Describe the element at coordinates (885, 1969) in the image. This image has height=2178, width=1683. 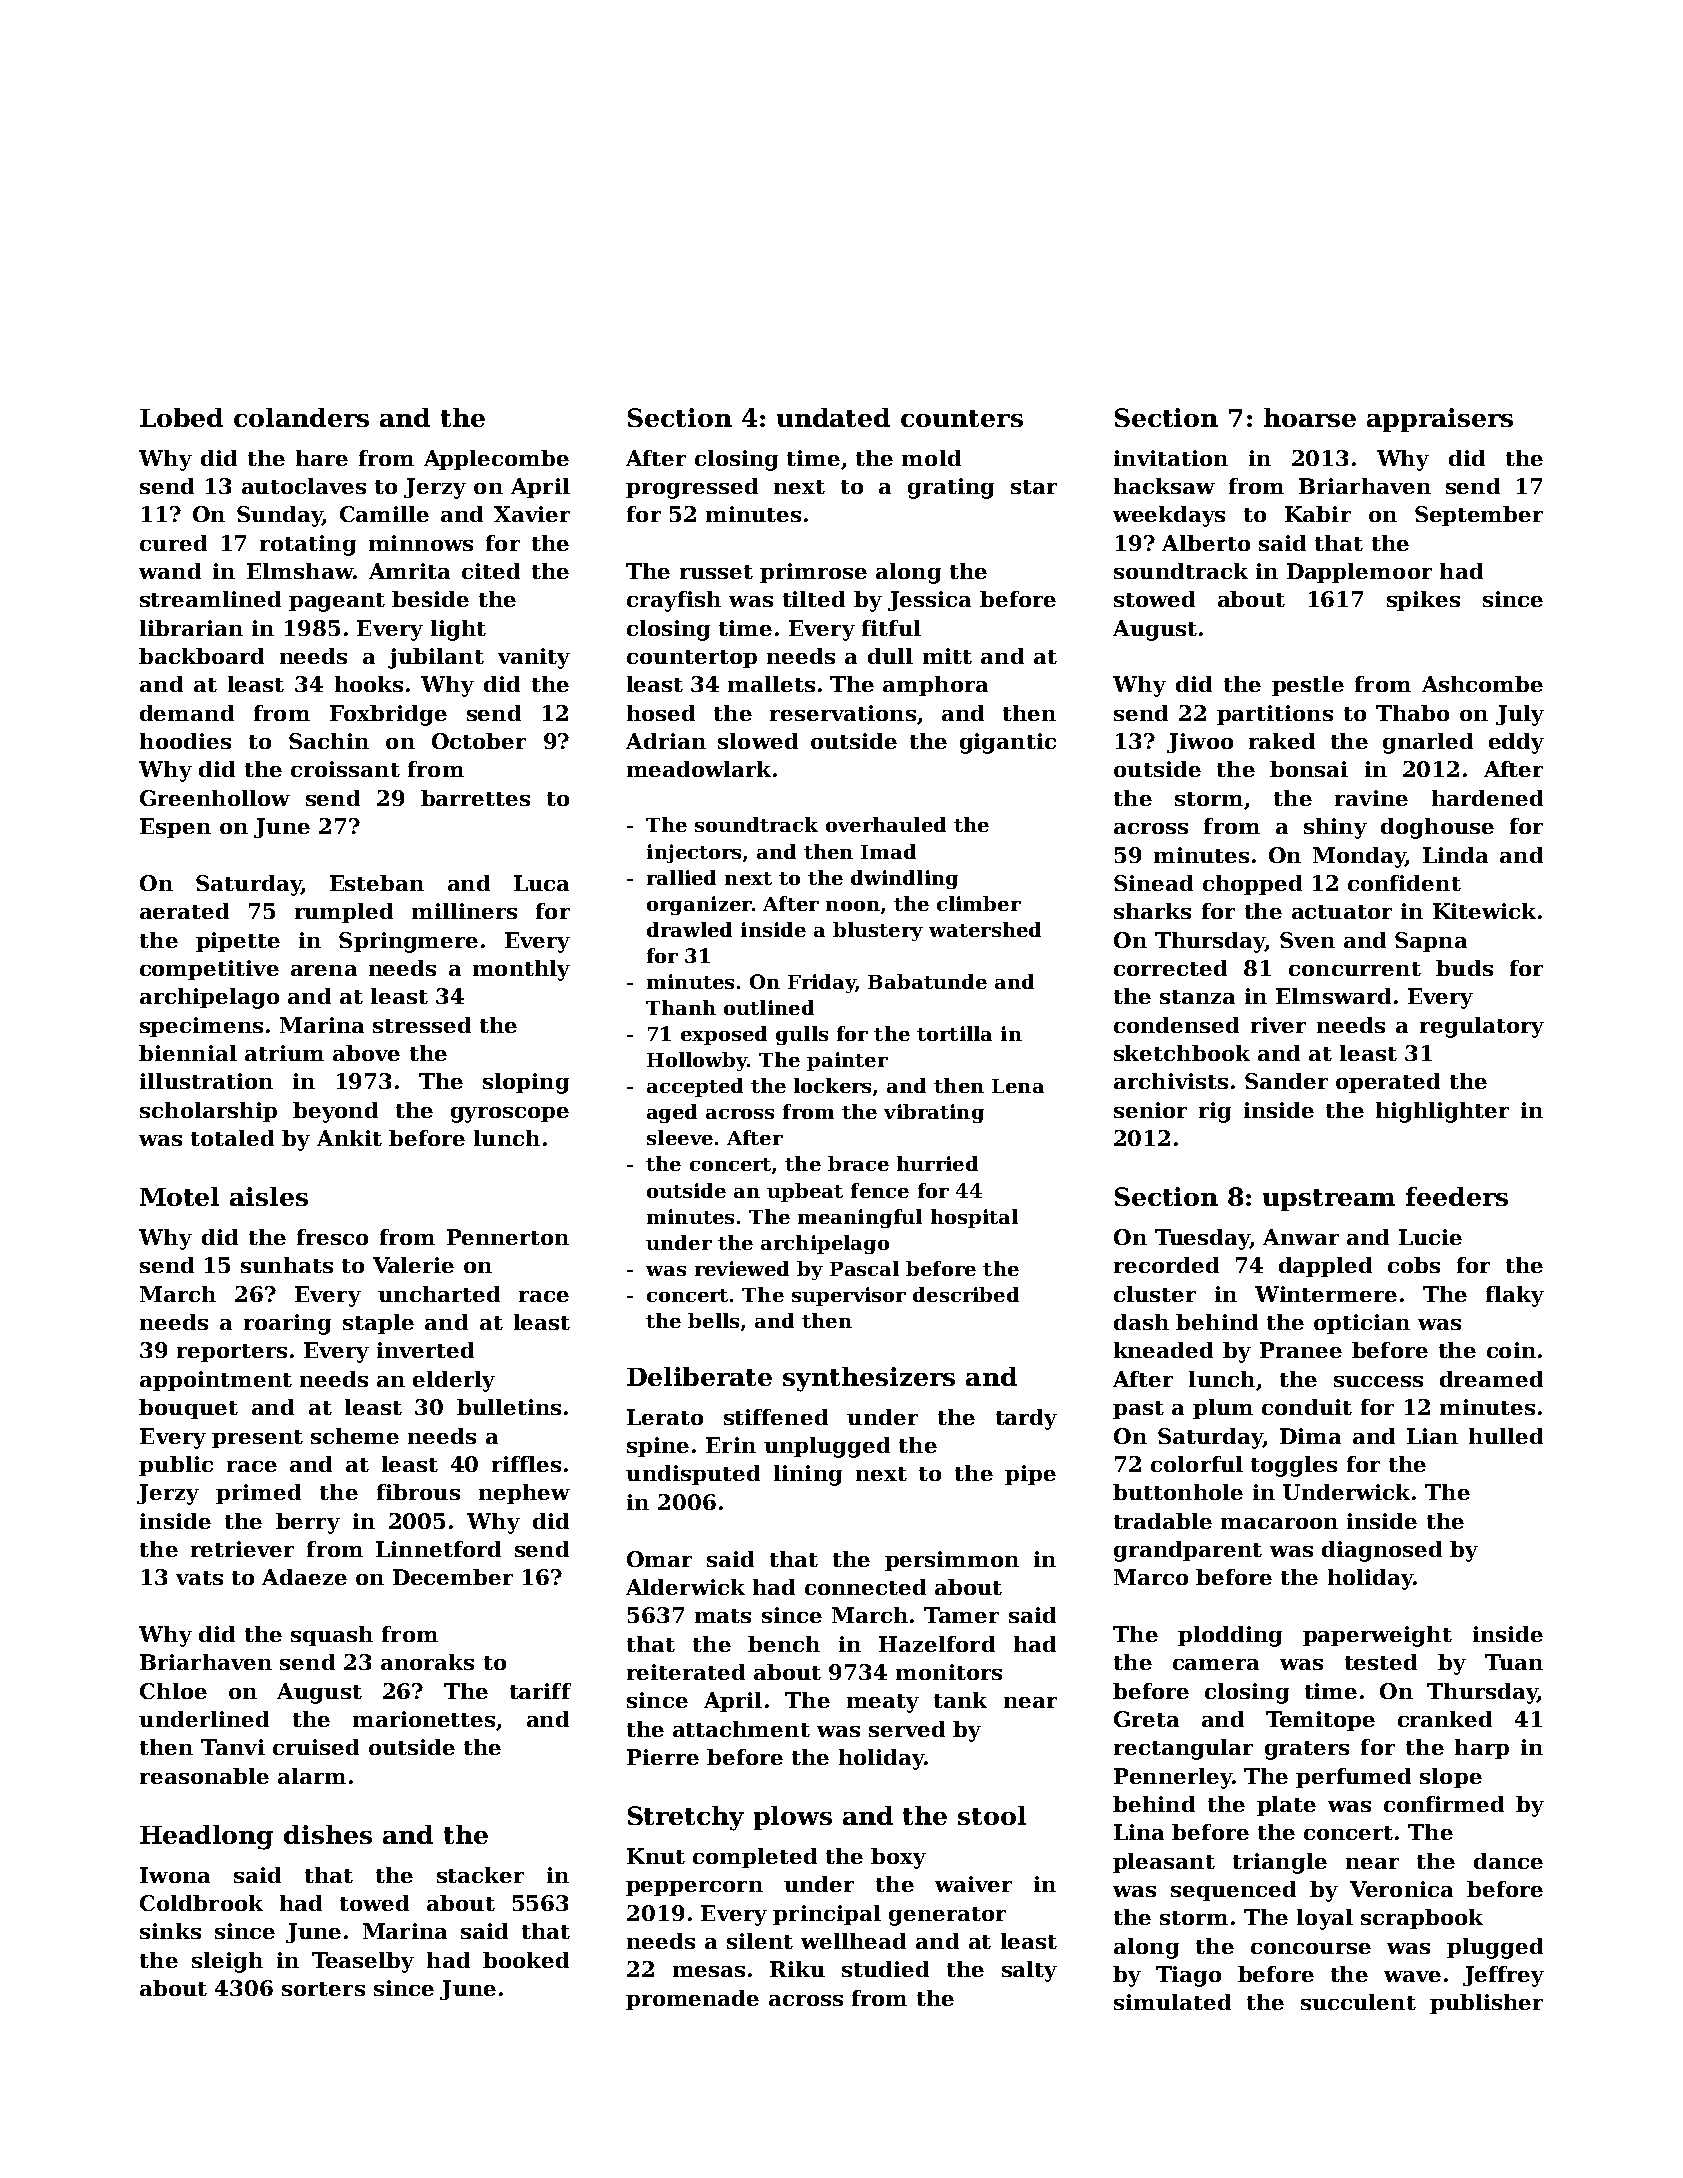
I see `studied` at that location.
